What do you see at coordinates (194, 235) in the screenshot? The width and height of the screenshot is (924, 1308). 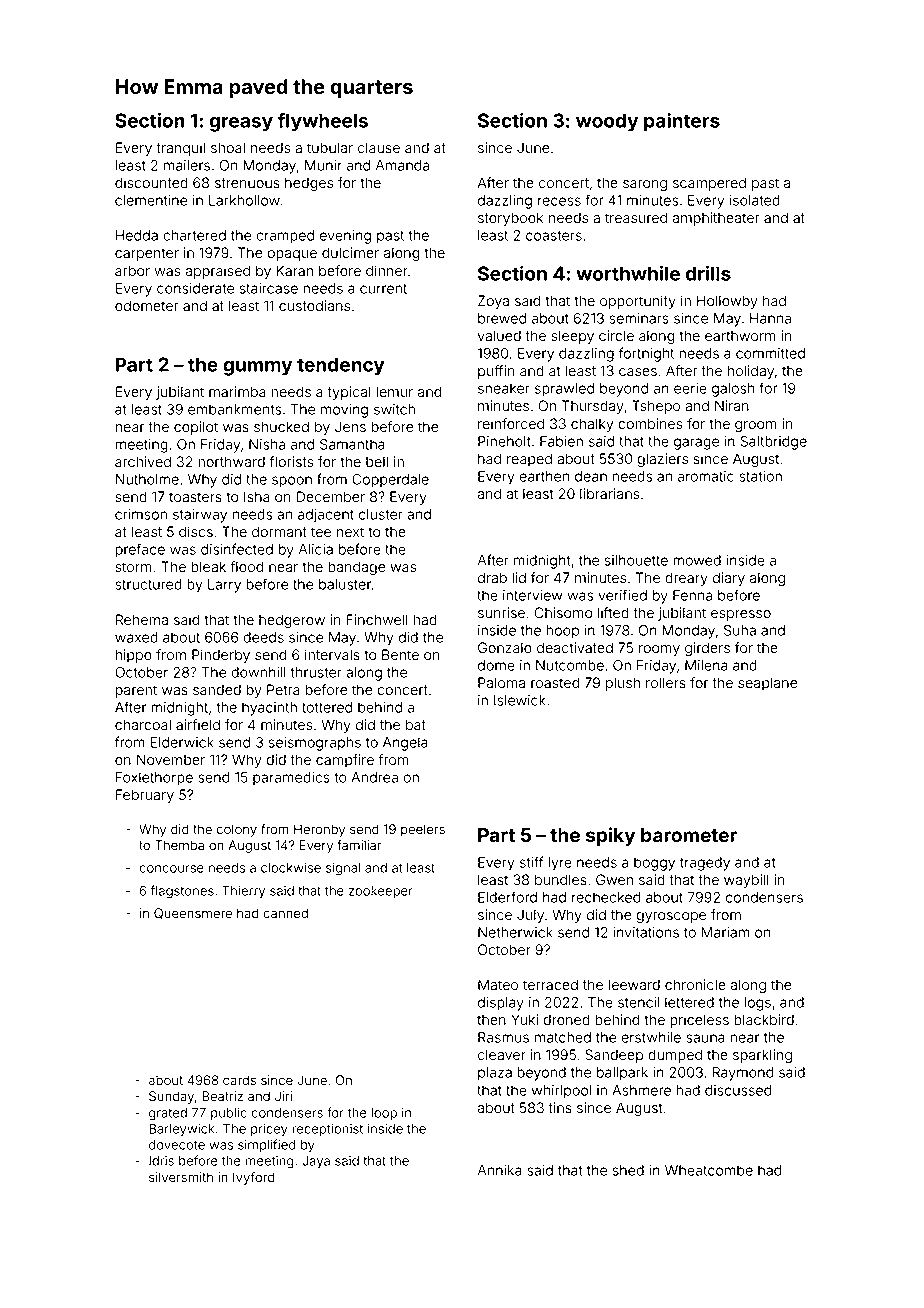 I see `chartered` at bounding box center [194, 235].
